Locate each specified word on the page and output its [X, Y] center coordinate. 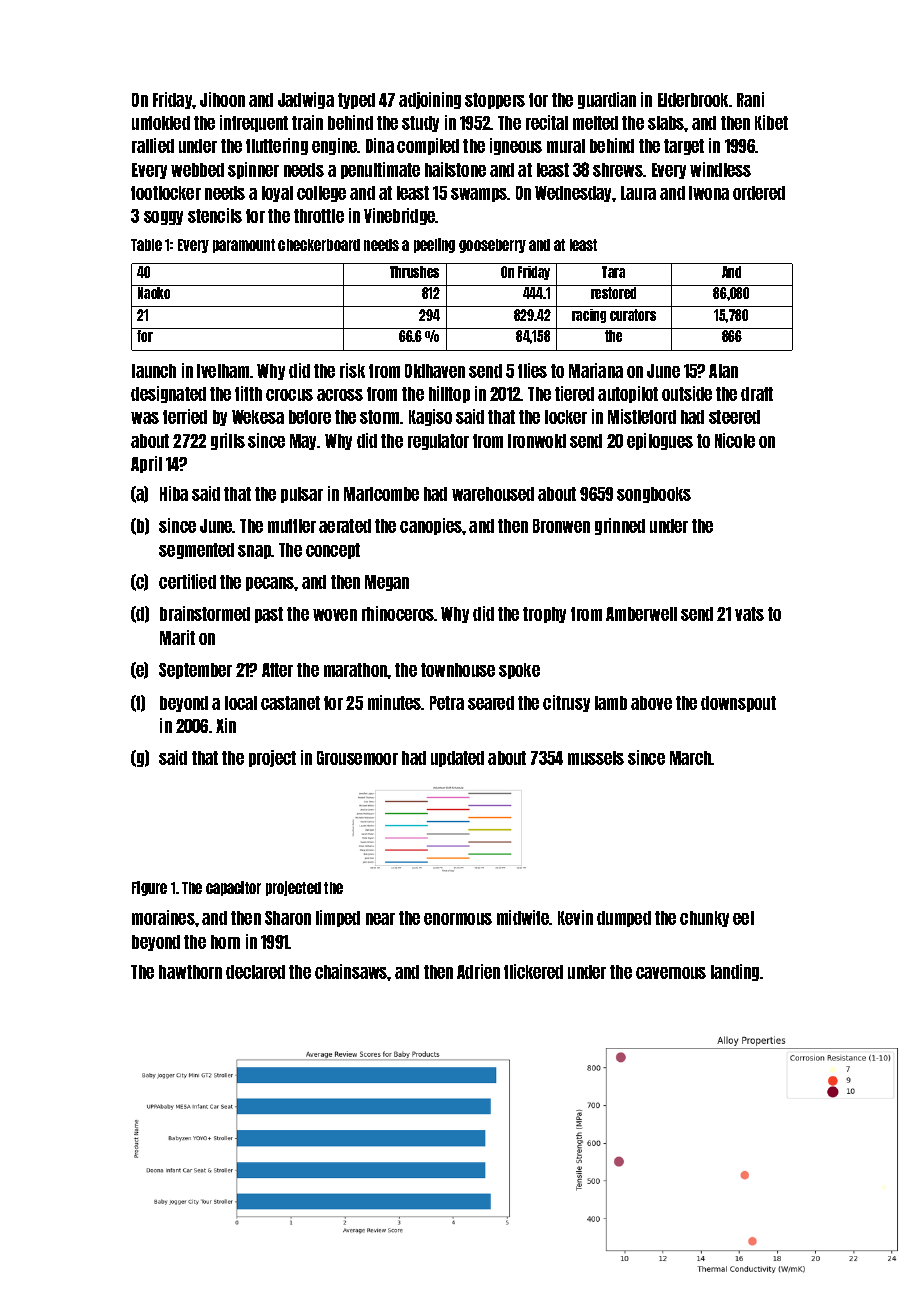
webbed [197, 170]
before [310, 417]
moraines [163, 917]
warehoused [493, 494]
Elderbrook [693, 100]
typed [356, 101]
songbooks [654, 495]
